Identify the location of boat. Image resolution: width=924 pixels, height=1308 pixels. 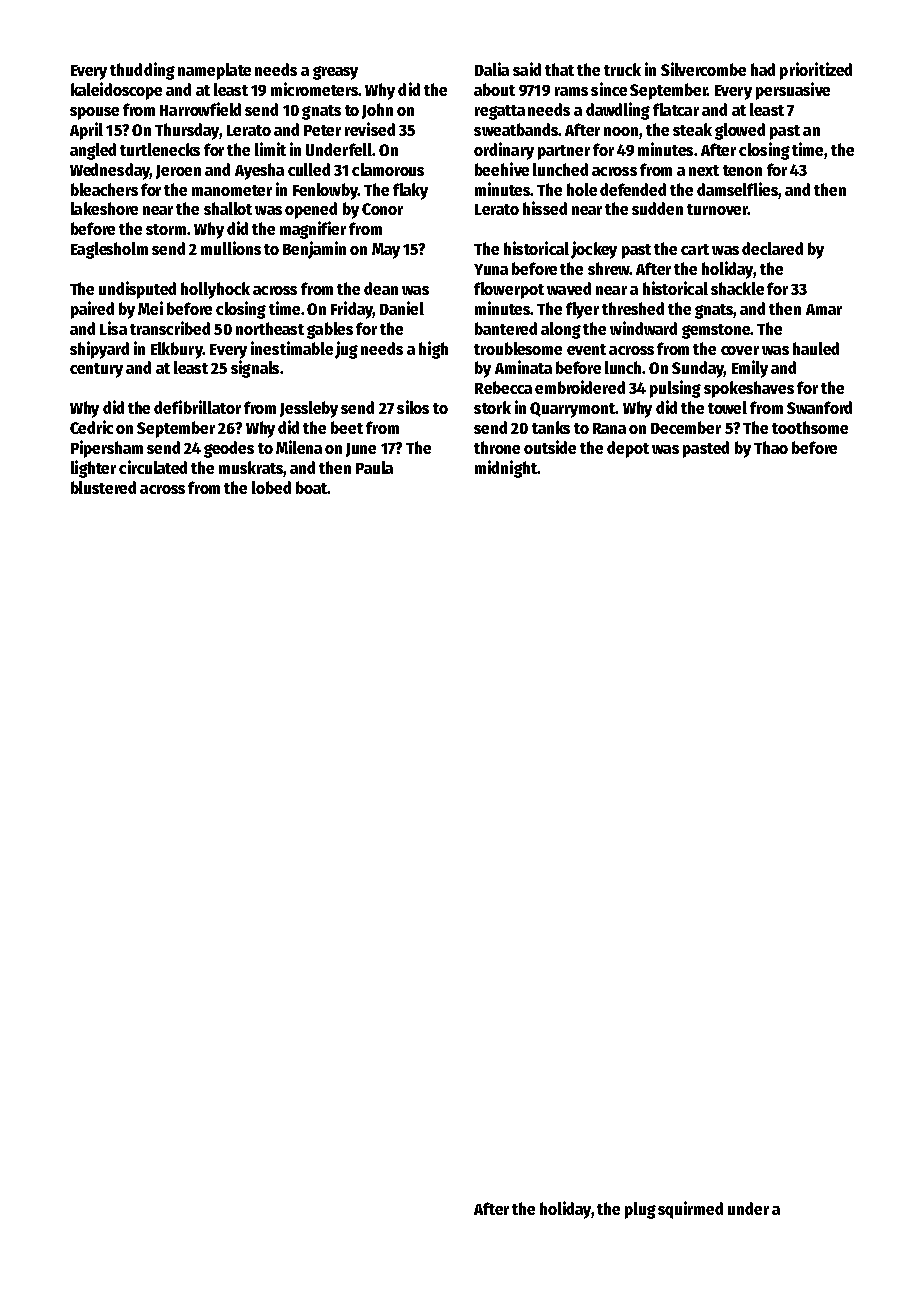
(312, 487).
